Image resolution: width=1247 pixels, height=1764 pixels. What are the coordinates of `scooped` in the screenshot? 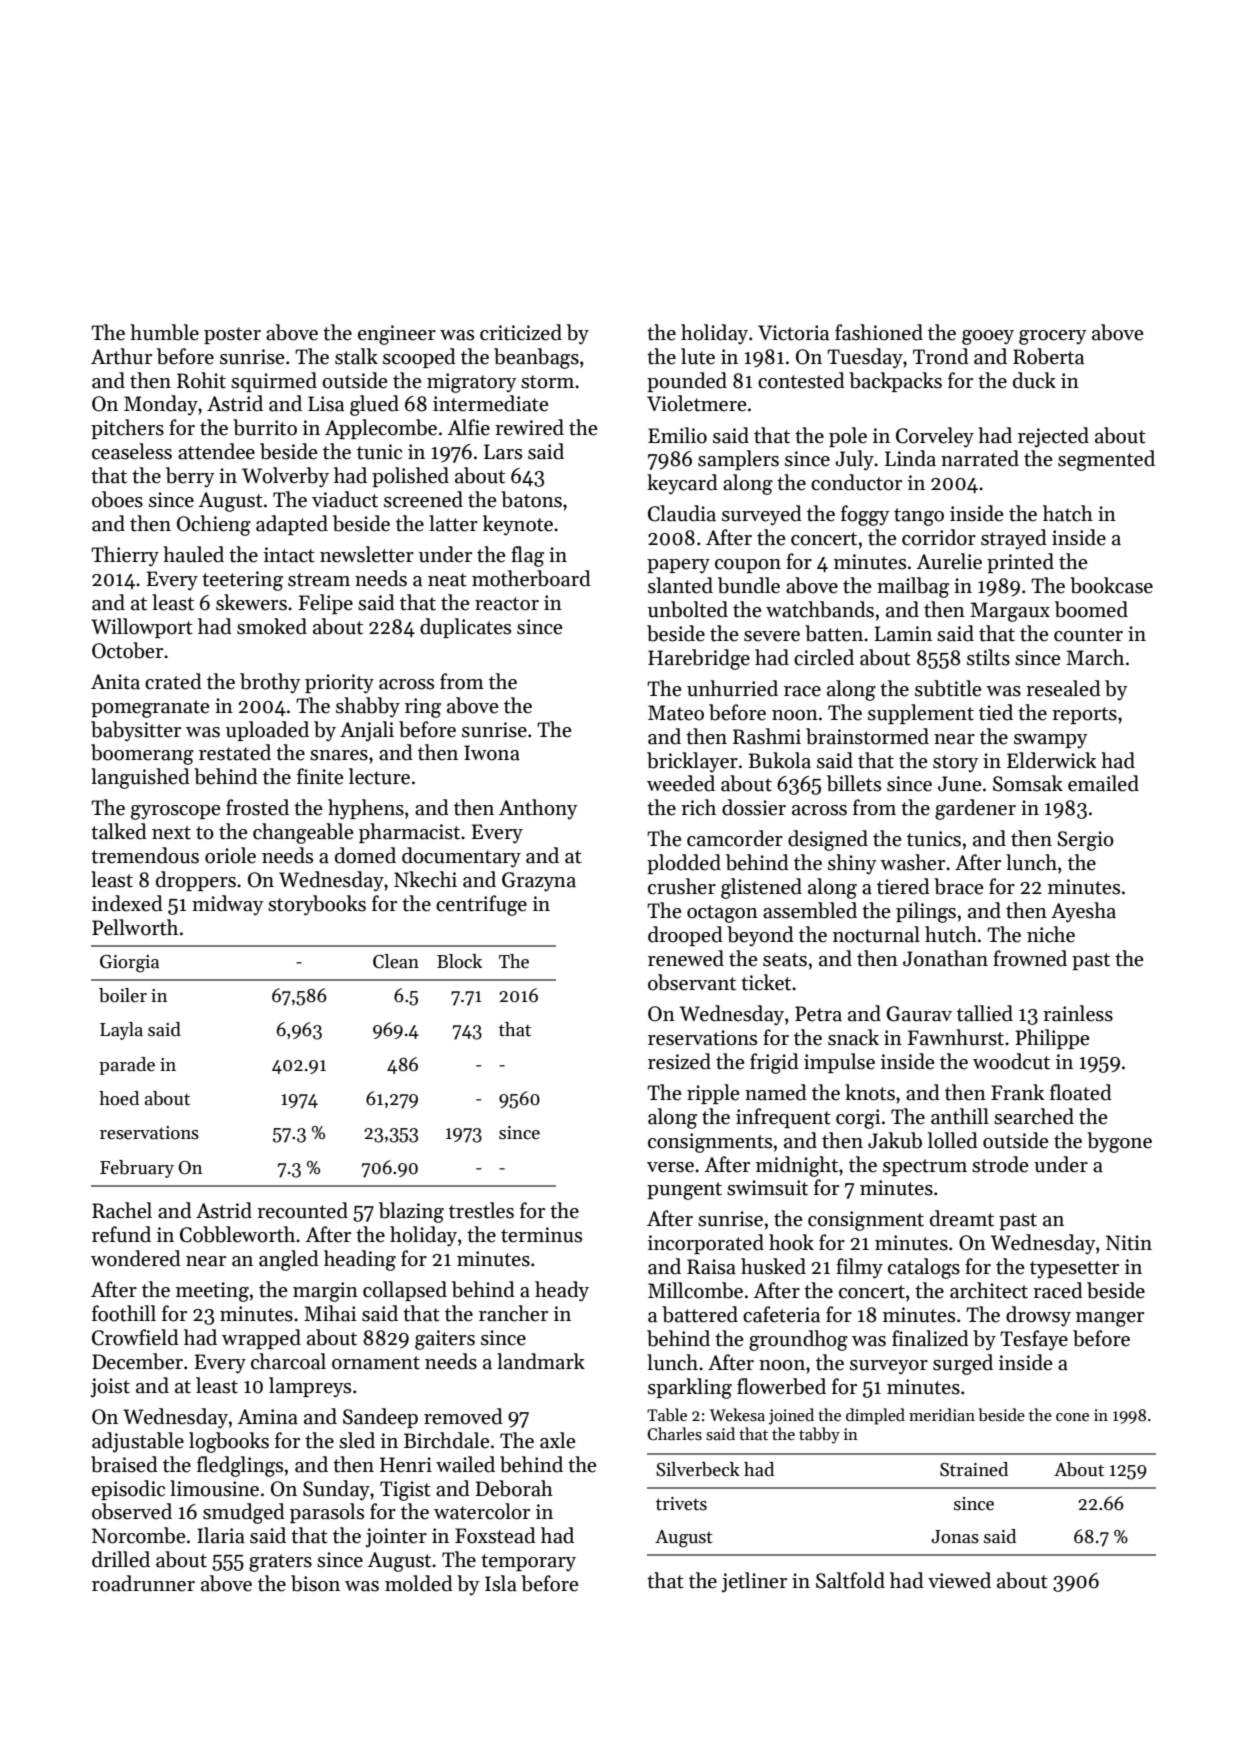 It's located at (419, 358).
